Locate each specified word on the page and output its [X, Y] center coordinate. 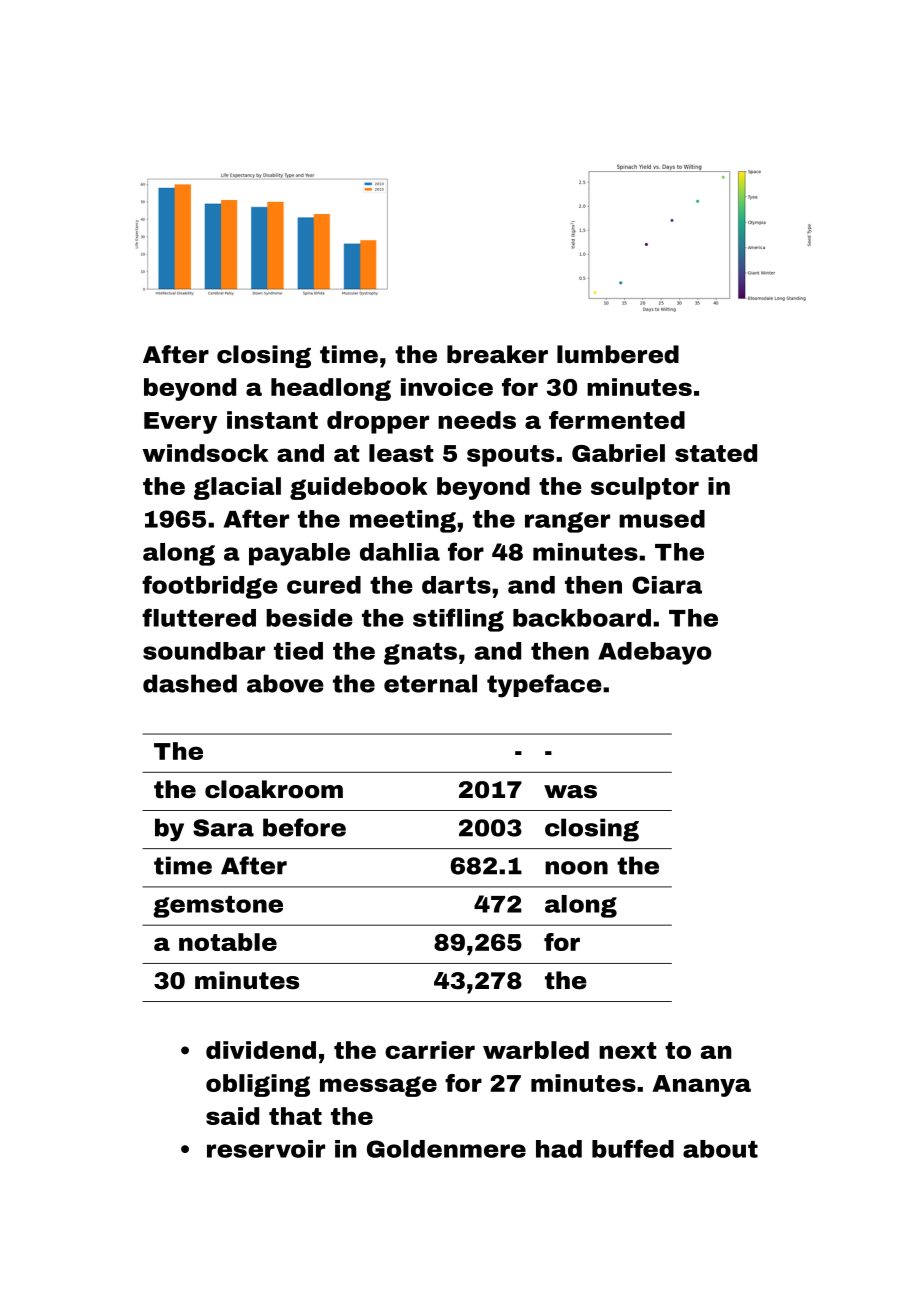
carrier [430, 1050]
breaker [497, 354]
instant [272, 420]
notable [228, 942]
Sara [223, 828]
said [232, 1116]
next [627, 1050]
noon [576, 868]
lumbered [618, 354]
